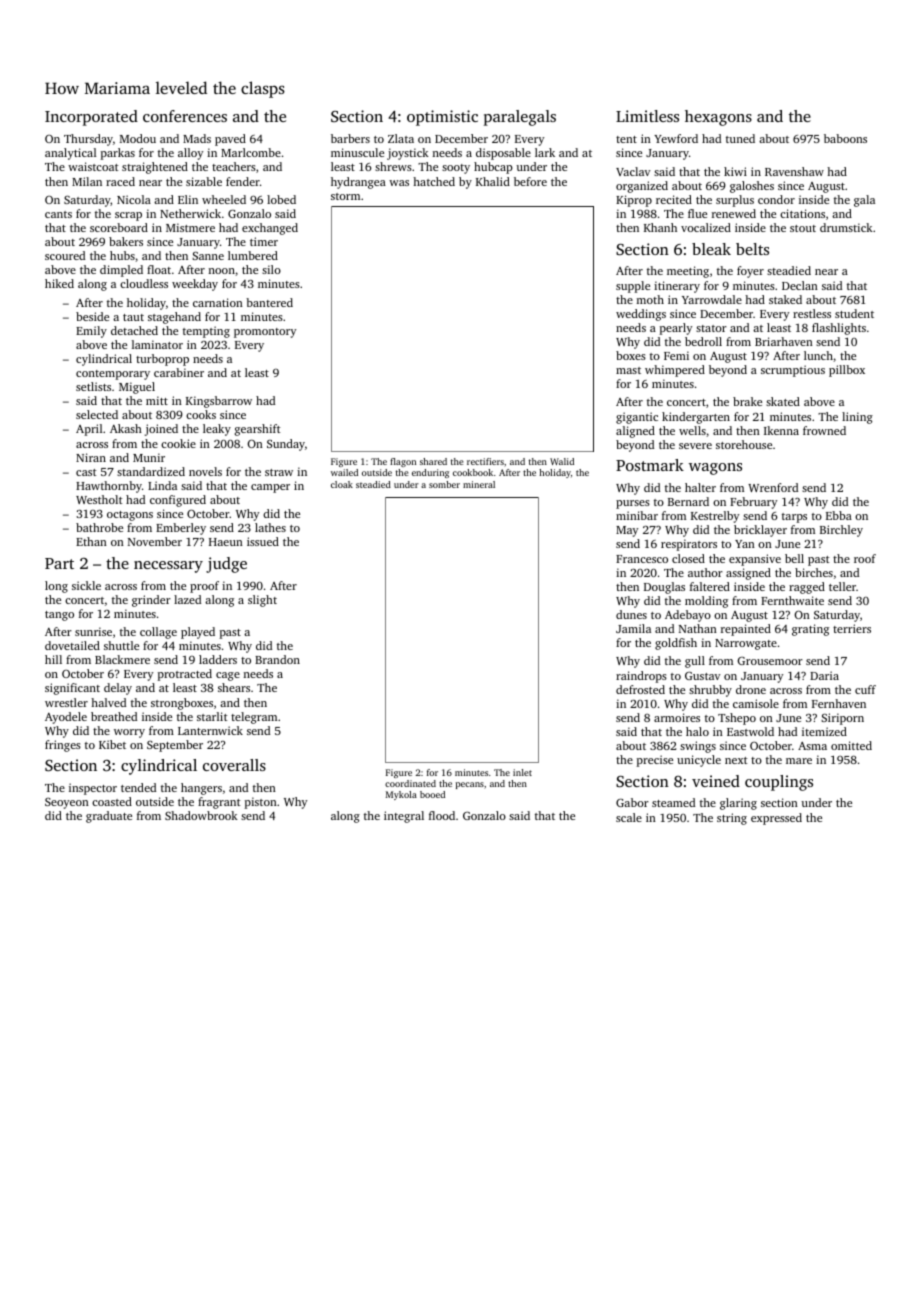  I want to click on optimistic, so click(442, 118).
